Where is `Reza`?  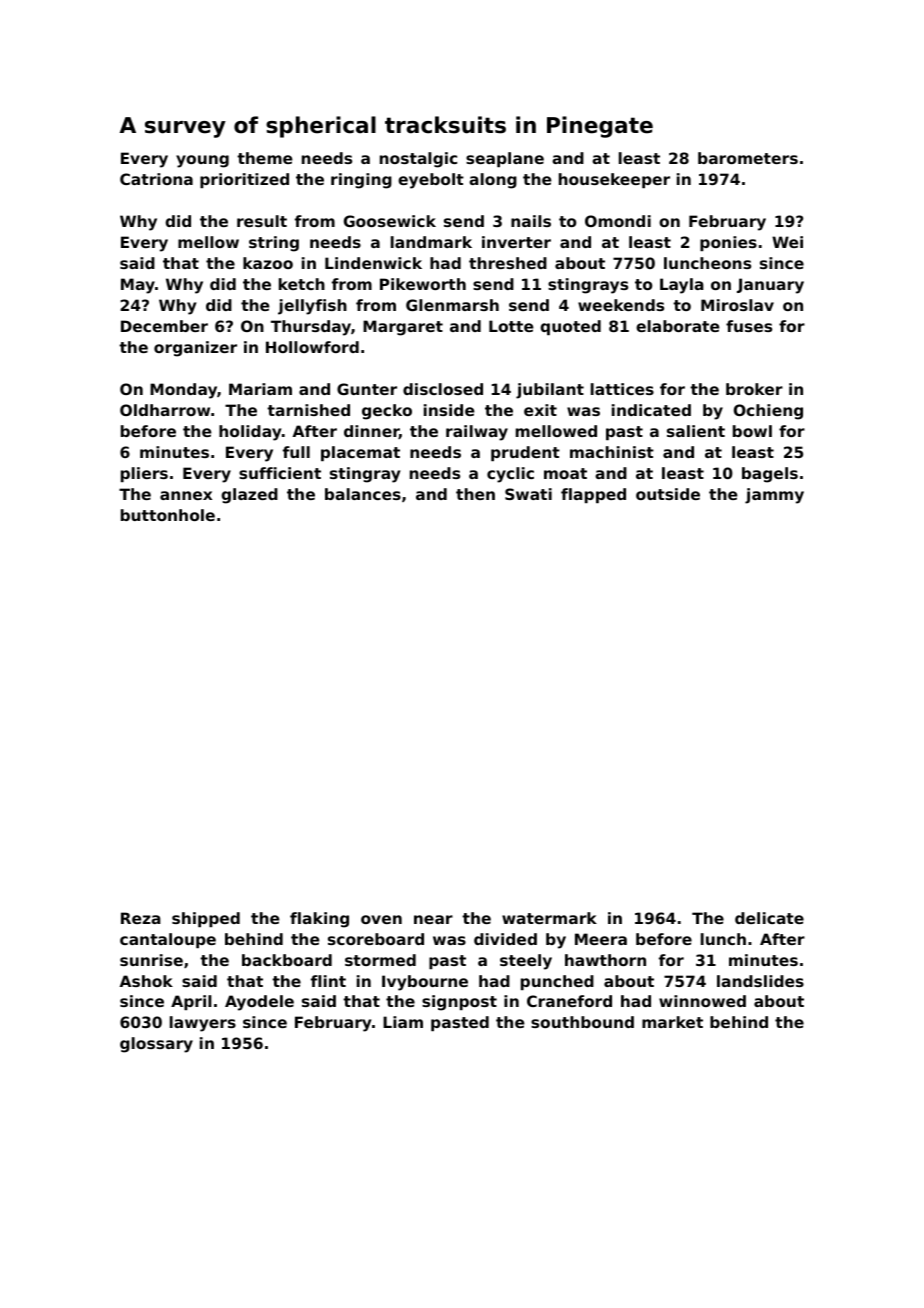
Reza is located at coordinates (141, 918).
